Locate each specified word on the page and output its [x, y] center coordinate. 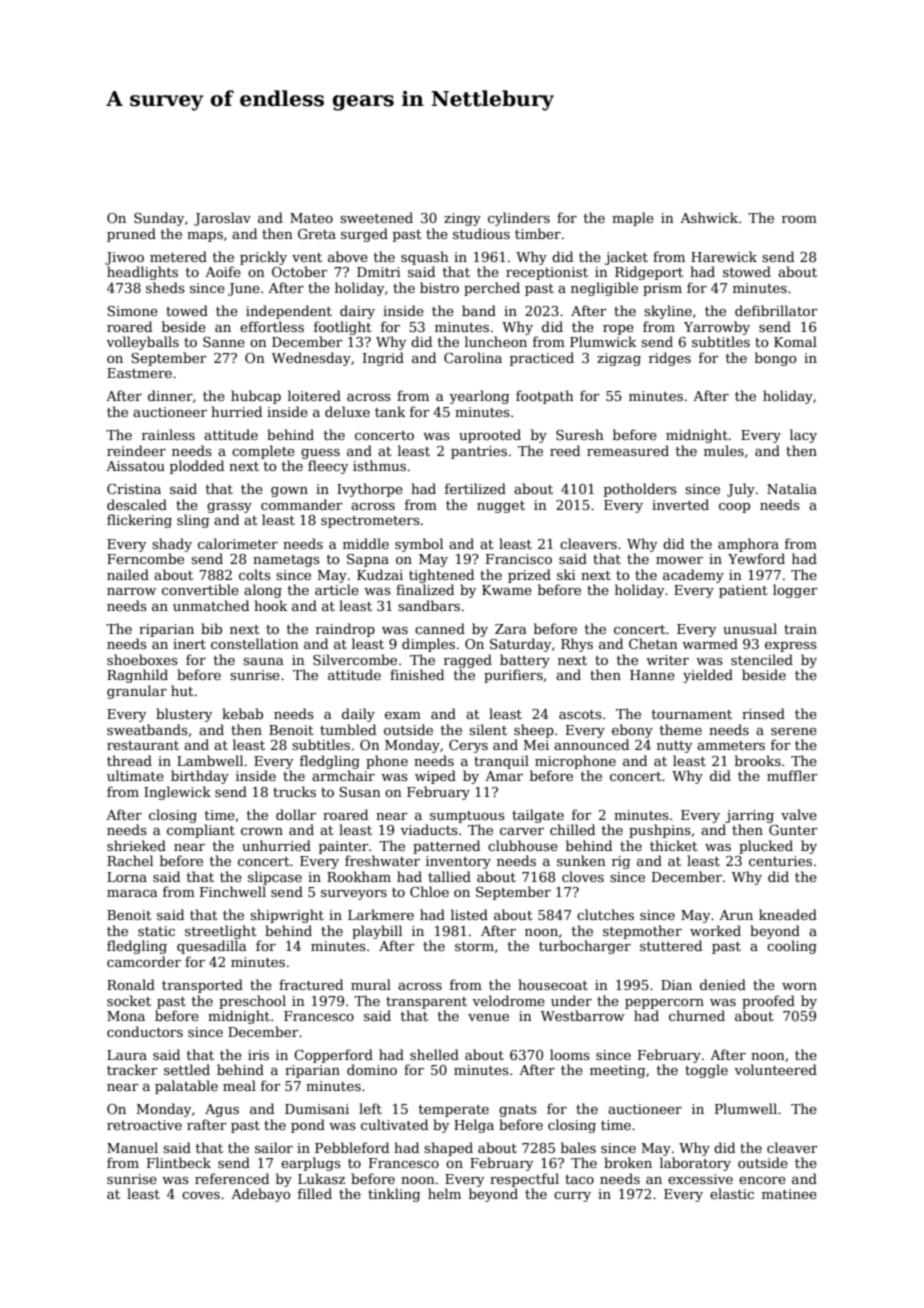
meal [239, 1085]
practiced [542, 359]
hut [182, 690]
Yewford [756, 558]
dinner [170, 395]
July [741, 490]
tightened [441, 576]
